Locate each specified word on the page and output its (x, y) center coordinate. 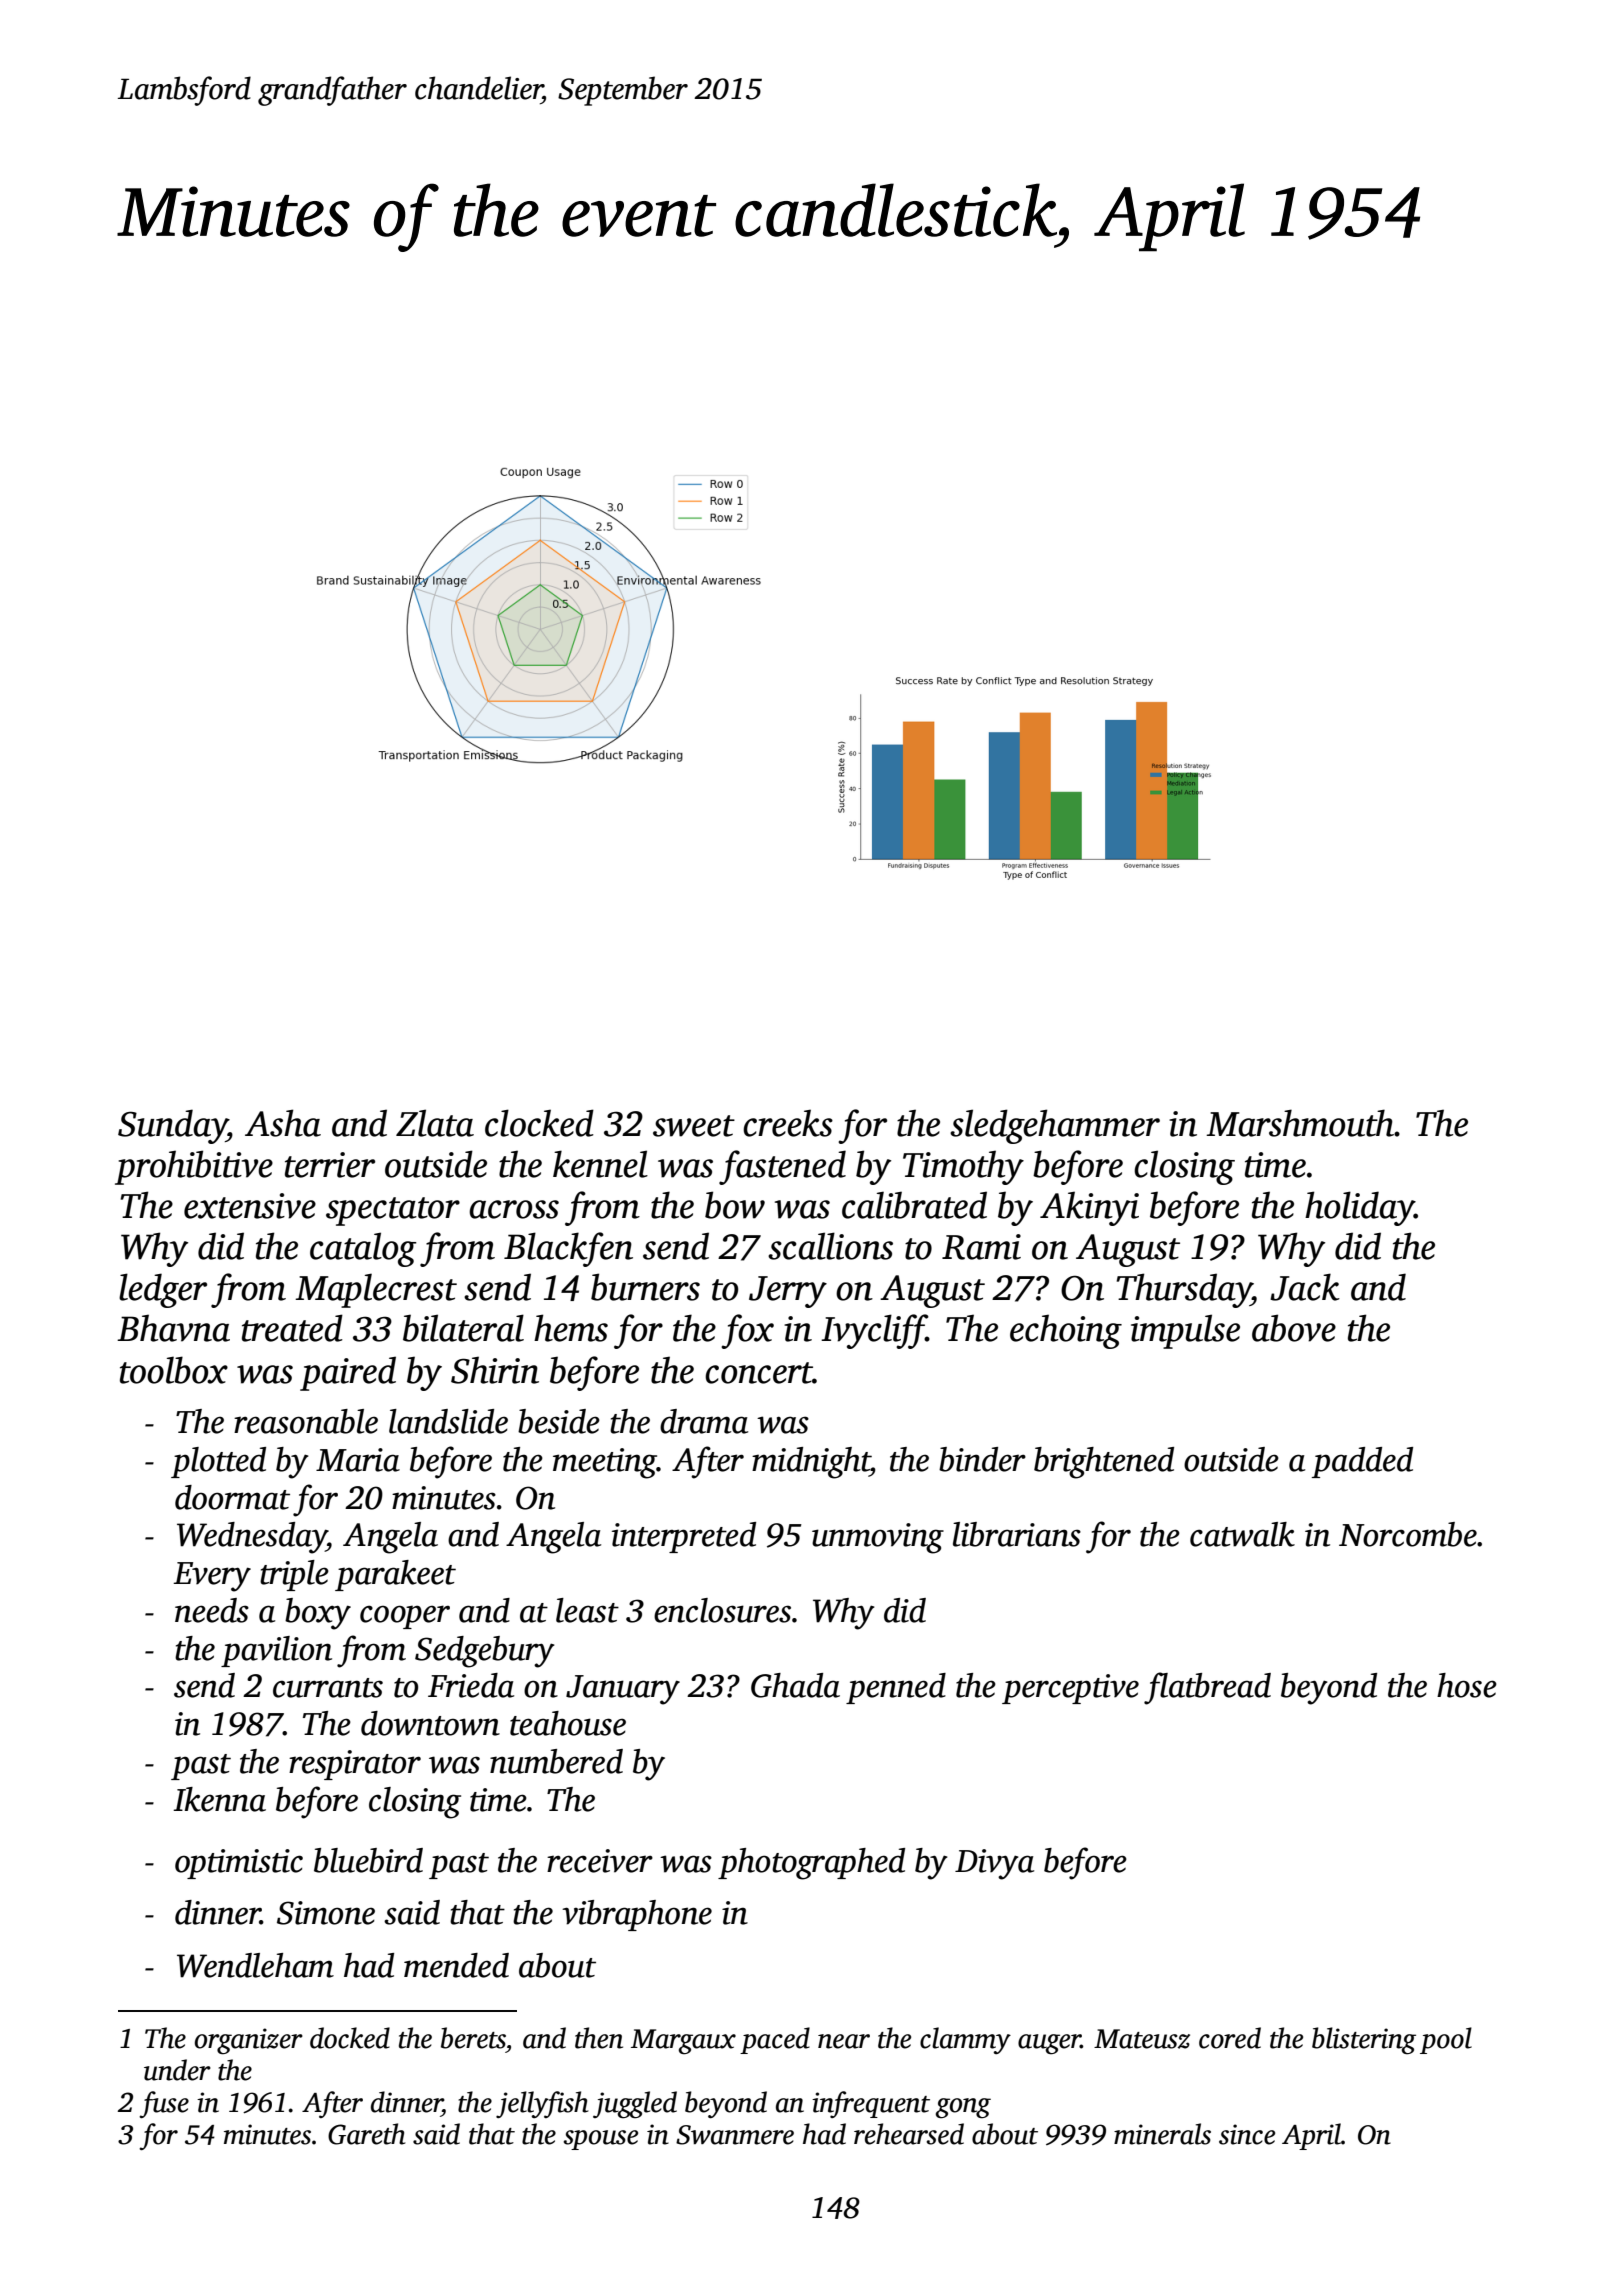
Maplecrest (376, 1290)
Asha (283, 1123)
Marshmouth (1300, 1123)
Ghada (795, 1685)
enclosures (722, 1610)
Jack (1305, 1287)
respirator (355, 1765)
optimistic (239, 1864)
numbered (556, 1761)
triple (294, 1575)
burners (645, 1287)
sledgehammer (1055, 1126)
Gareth (366, 2134)
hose (1467, 1685)
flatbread (1207, 1688)
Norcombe (1408, 1534)
